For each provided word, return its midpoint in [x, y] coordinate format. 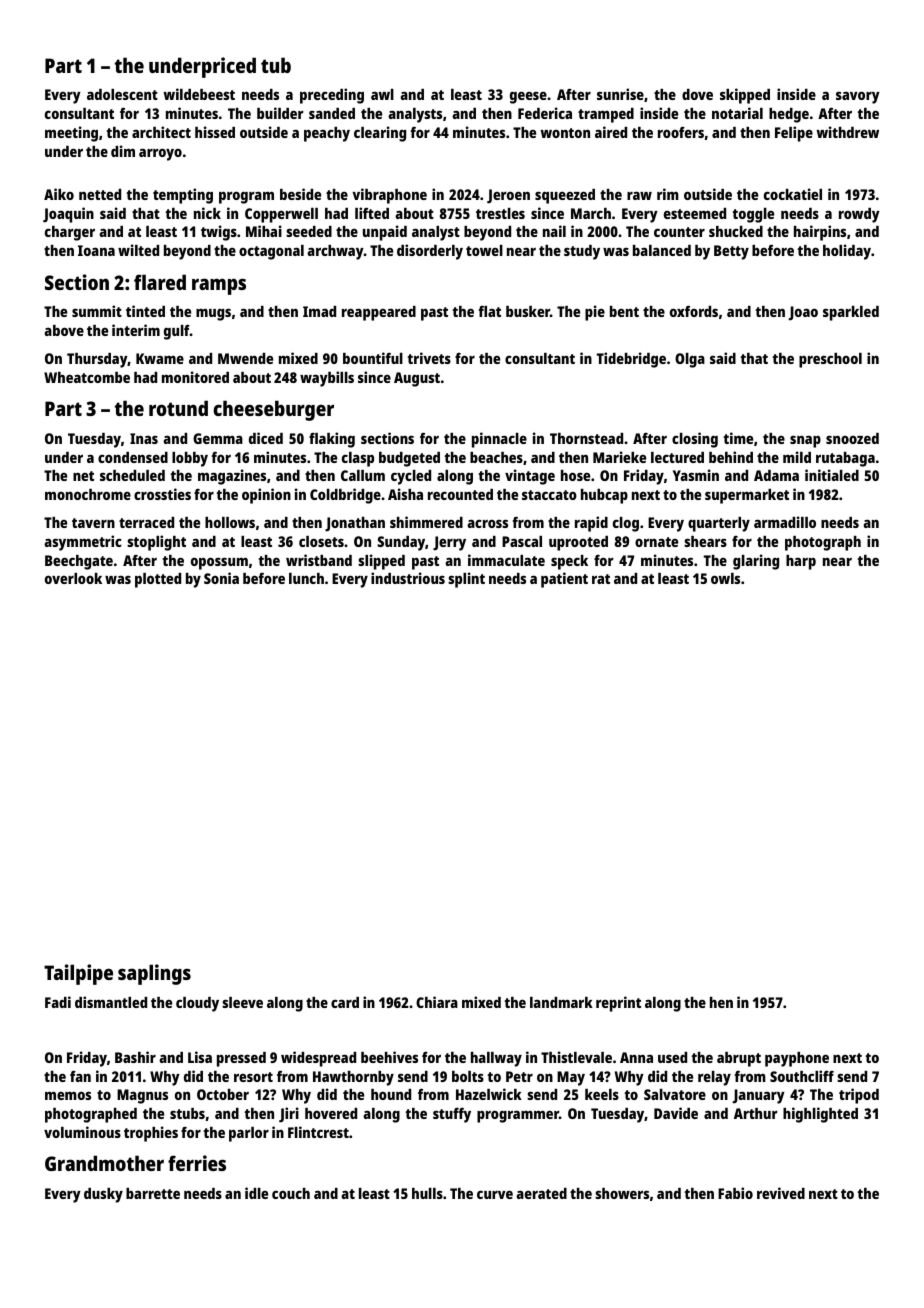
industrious [408, 578]
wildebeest [199, 94]
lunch [306, 578]
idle [256, 1193]
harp [801, 562]
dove [697, 94]
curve [495, 1194]
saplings [154, 974]
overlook [73, 578]
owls [725, 578]
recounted [460, 494]
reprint [618, 1004]
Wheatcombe [87, 377]
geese [528, 97]
